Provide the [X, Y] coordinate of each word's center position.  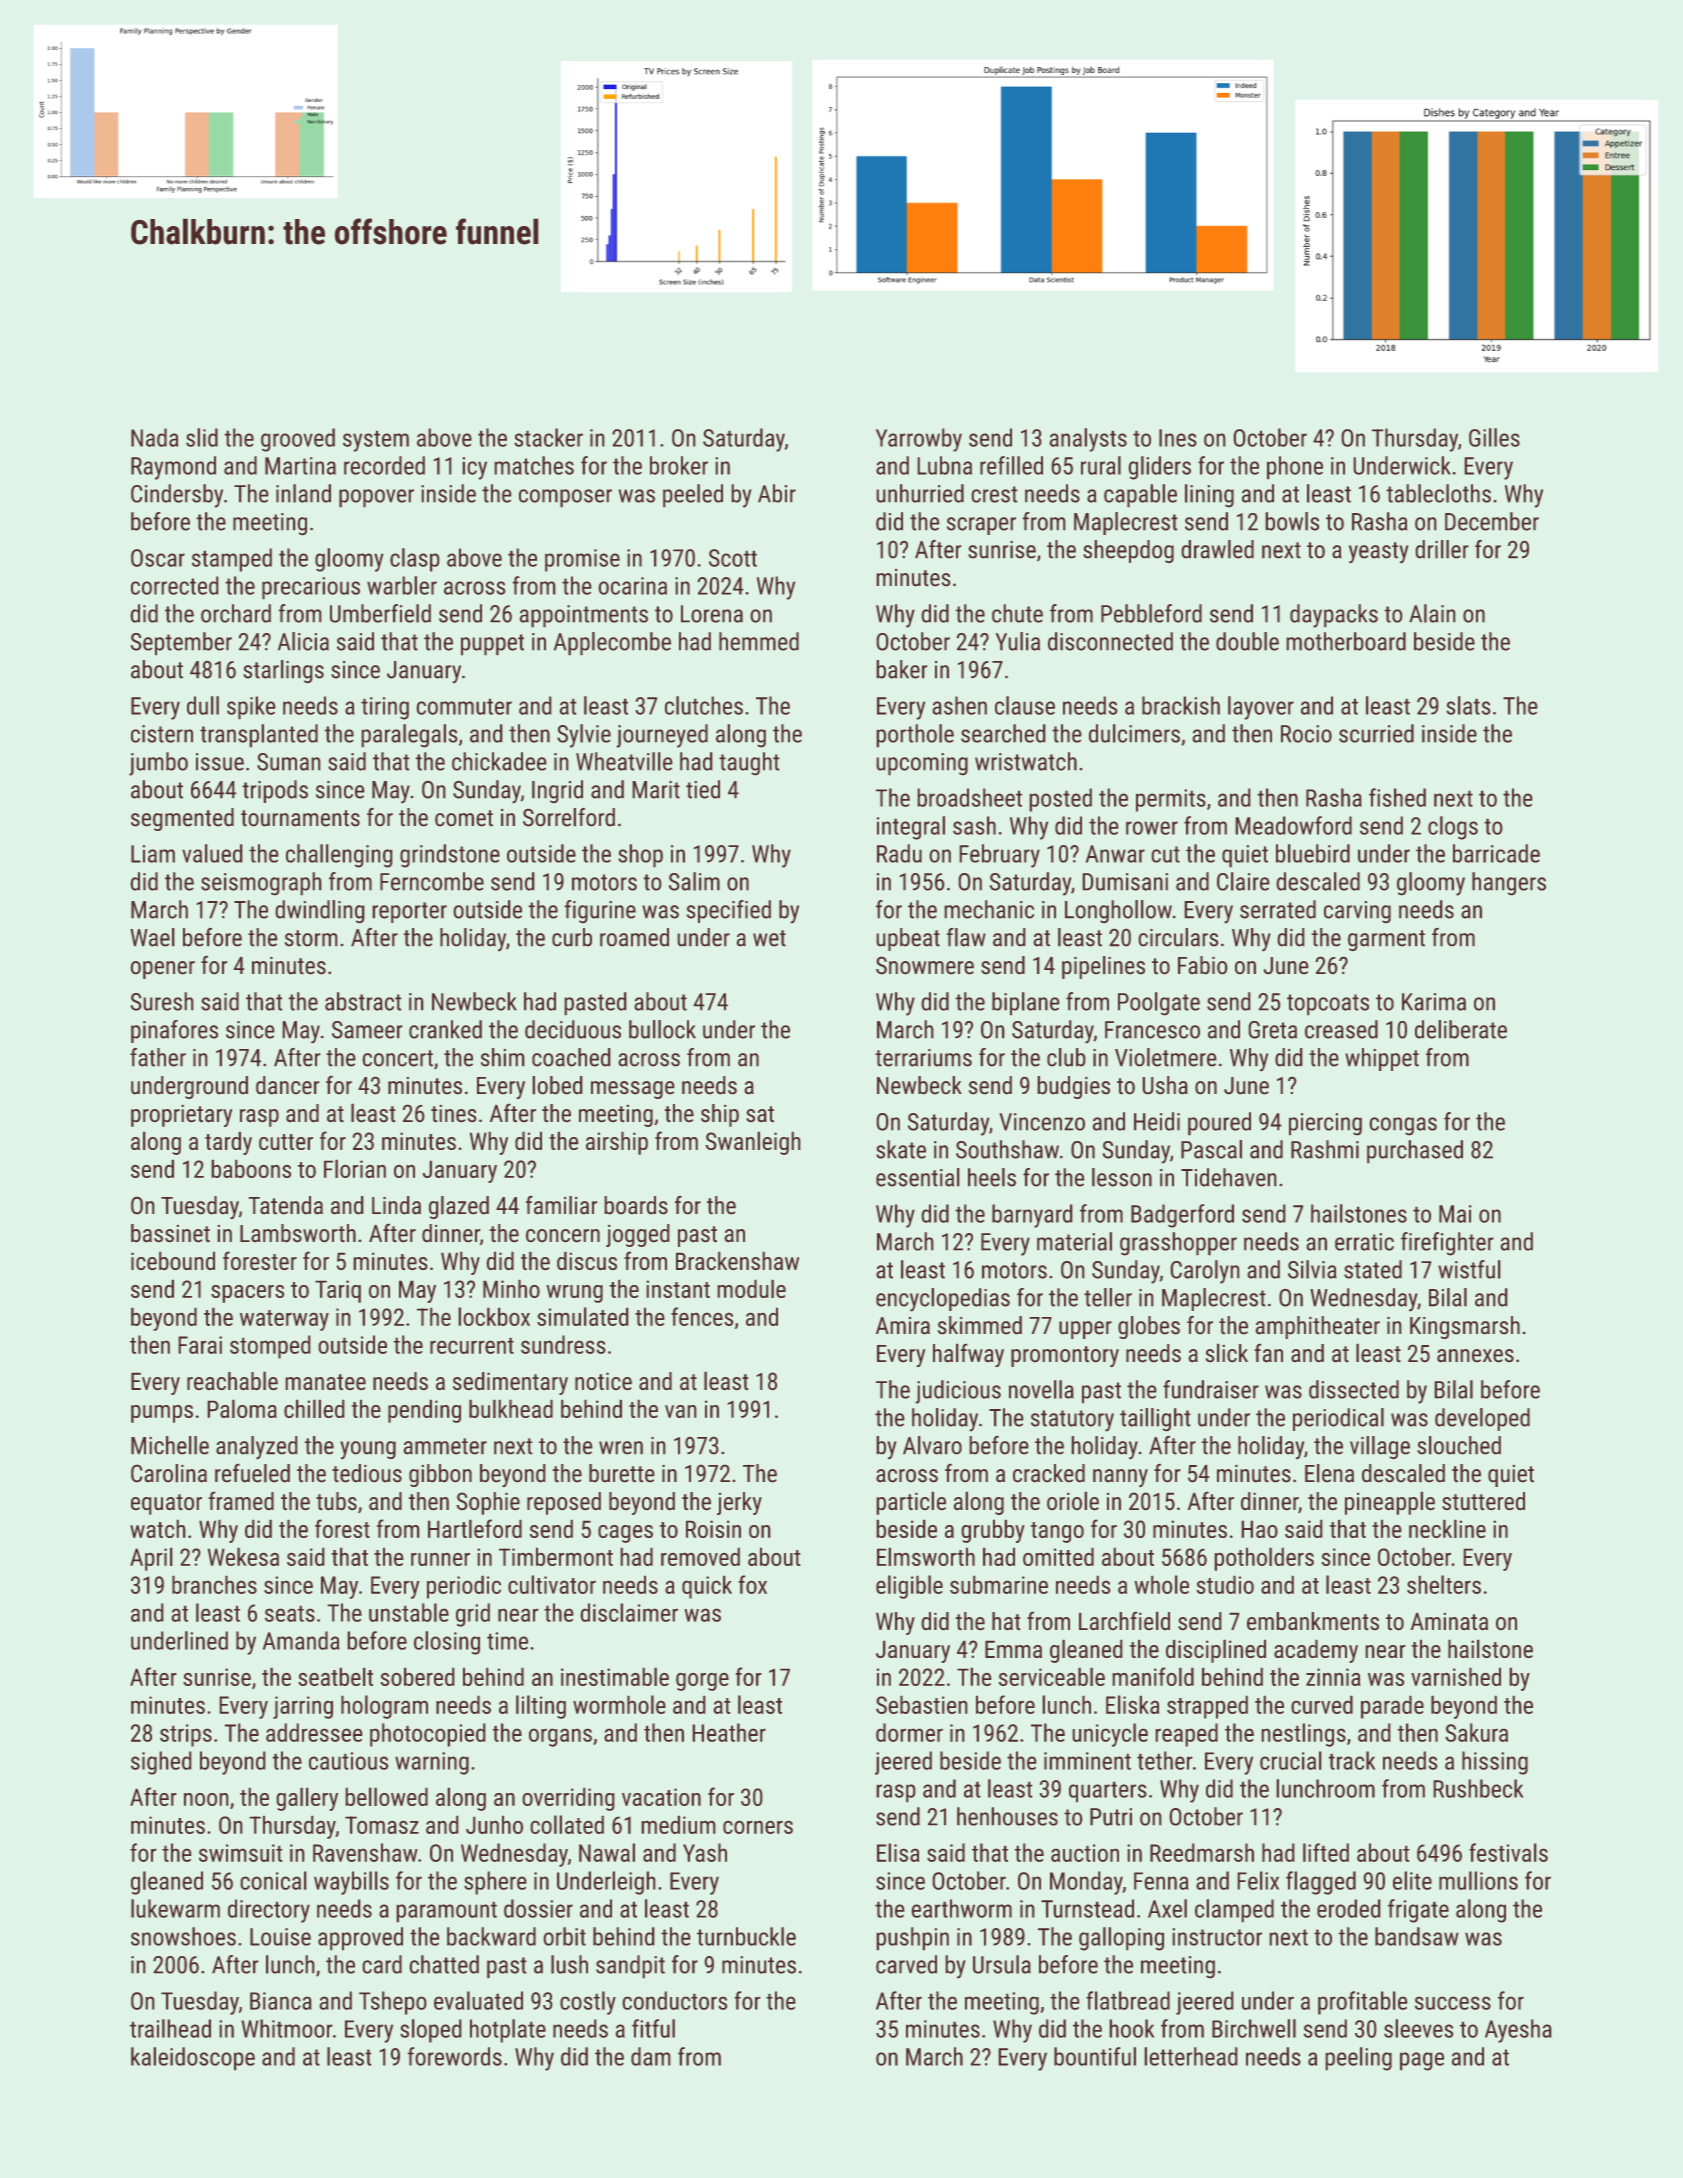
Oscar [158, 558]
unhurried [920, 493]
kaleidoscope [193, 2059]
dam [651, 2056]
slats [1468, 705]
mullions [1478, 1880]
